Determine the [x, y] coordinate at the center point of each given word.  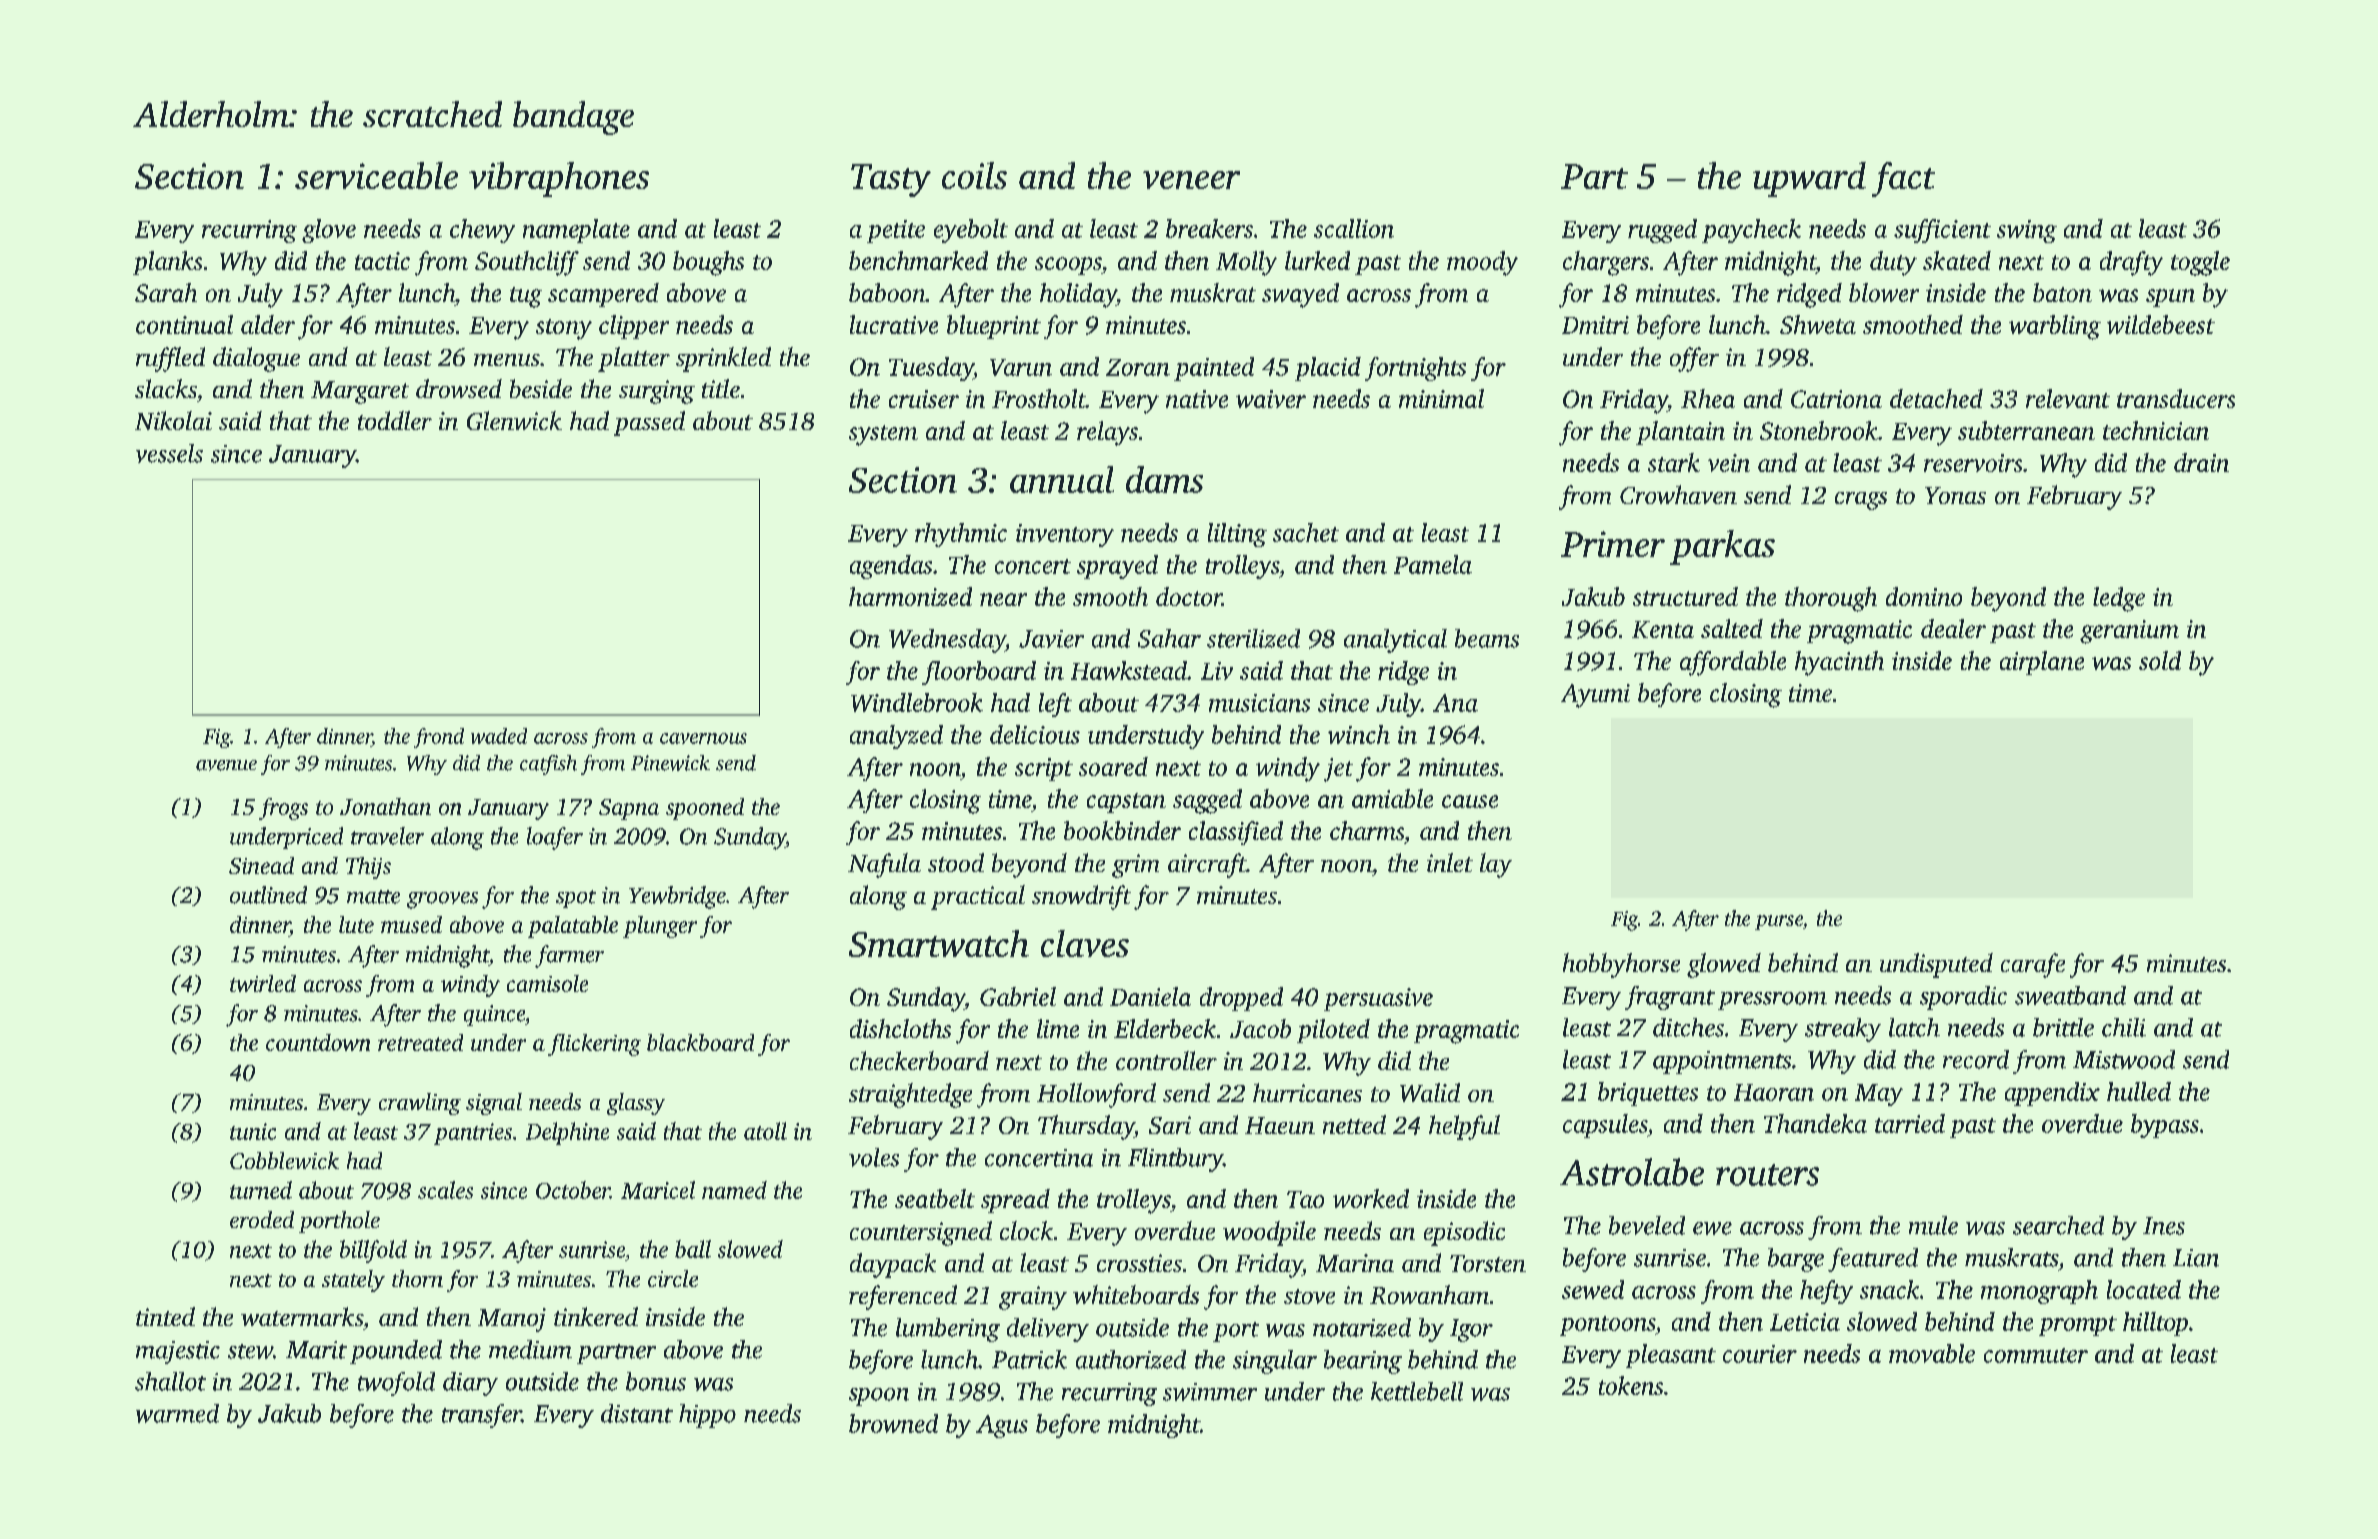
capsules [1605, 1126]
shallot [170, 1381]
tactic [382, 261]
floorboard [979, 673]
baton [2062, 292]
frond [439, 738]
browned [893, 1423]
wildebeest [2161, 324]
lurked [1317, 260]
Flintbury [1175, 1160]
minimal [1441, 398]
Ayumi [1595, 696]
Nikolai [173, 420]
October [573, 1190]
